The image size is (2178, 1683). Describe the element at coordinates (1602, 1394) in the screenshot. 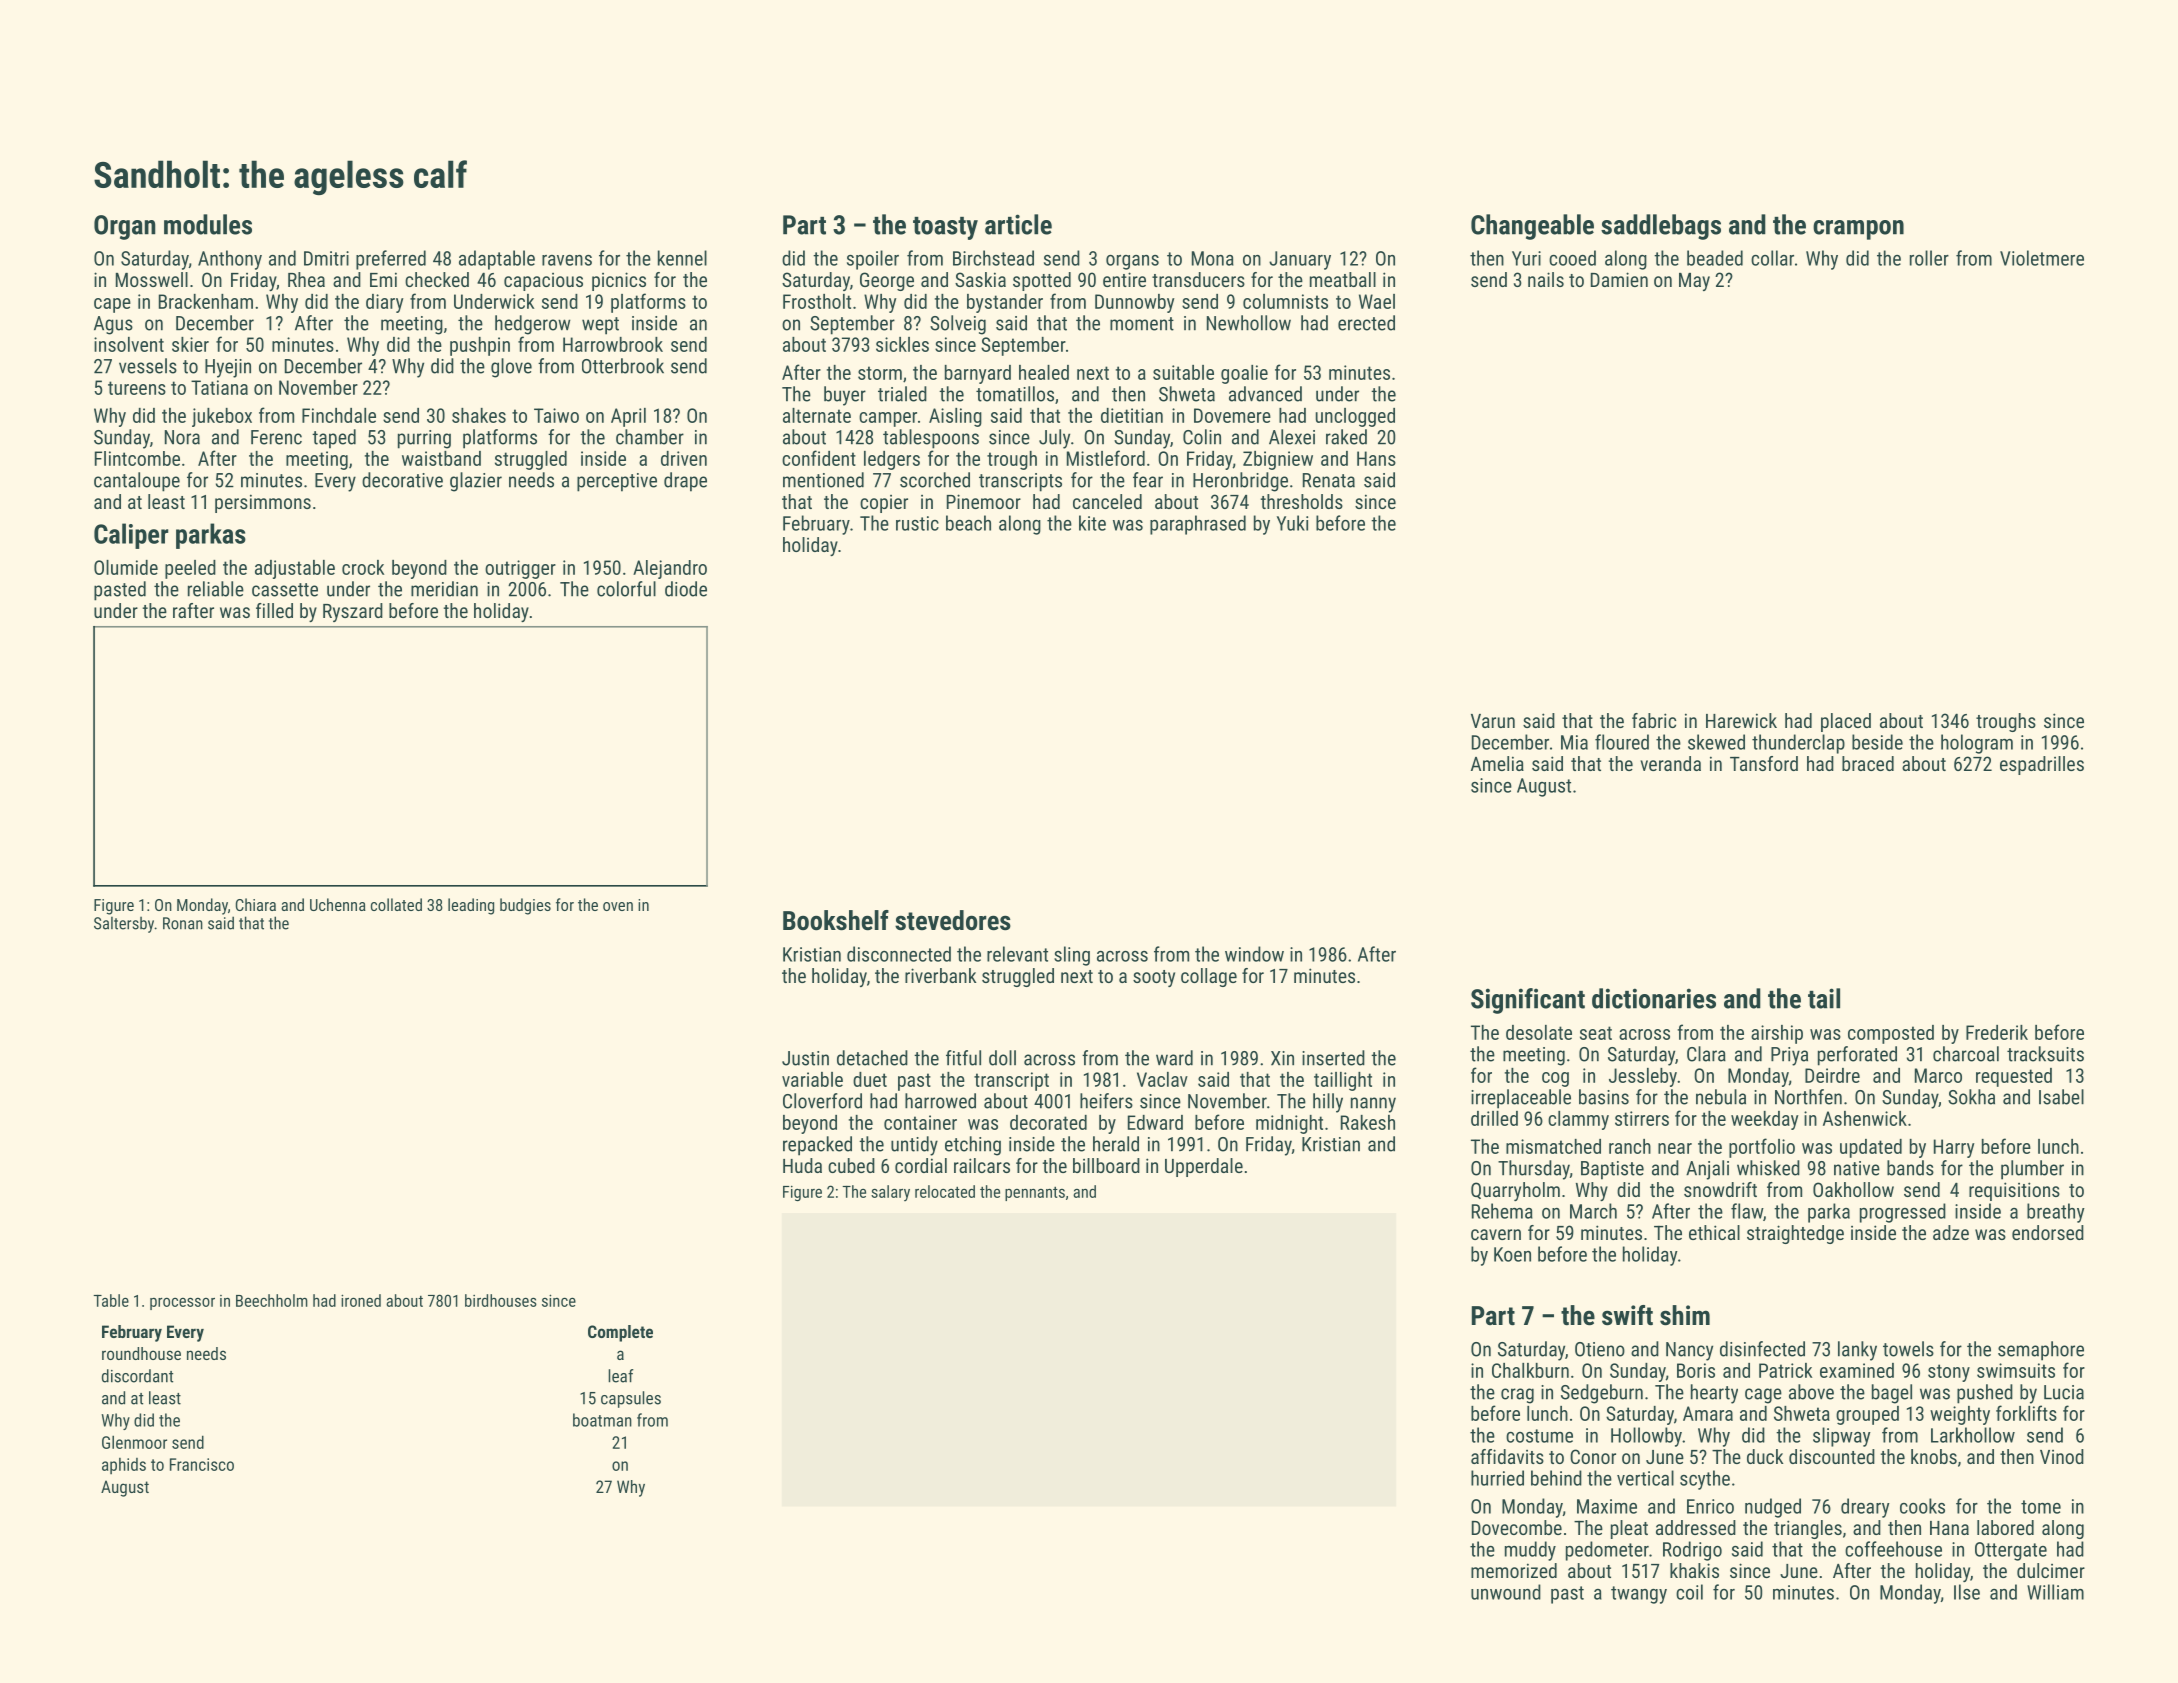

I see `Sedgeburn` at that location.
